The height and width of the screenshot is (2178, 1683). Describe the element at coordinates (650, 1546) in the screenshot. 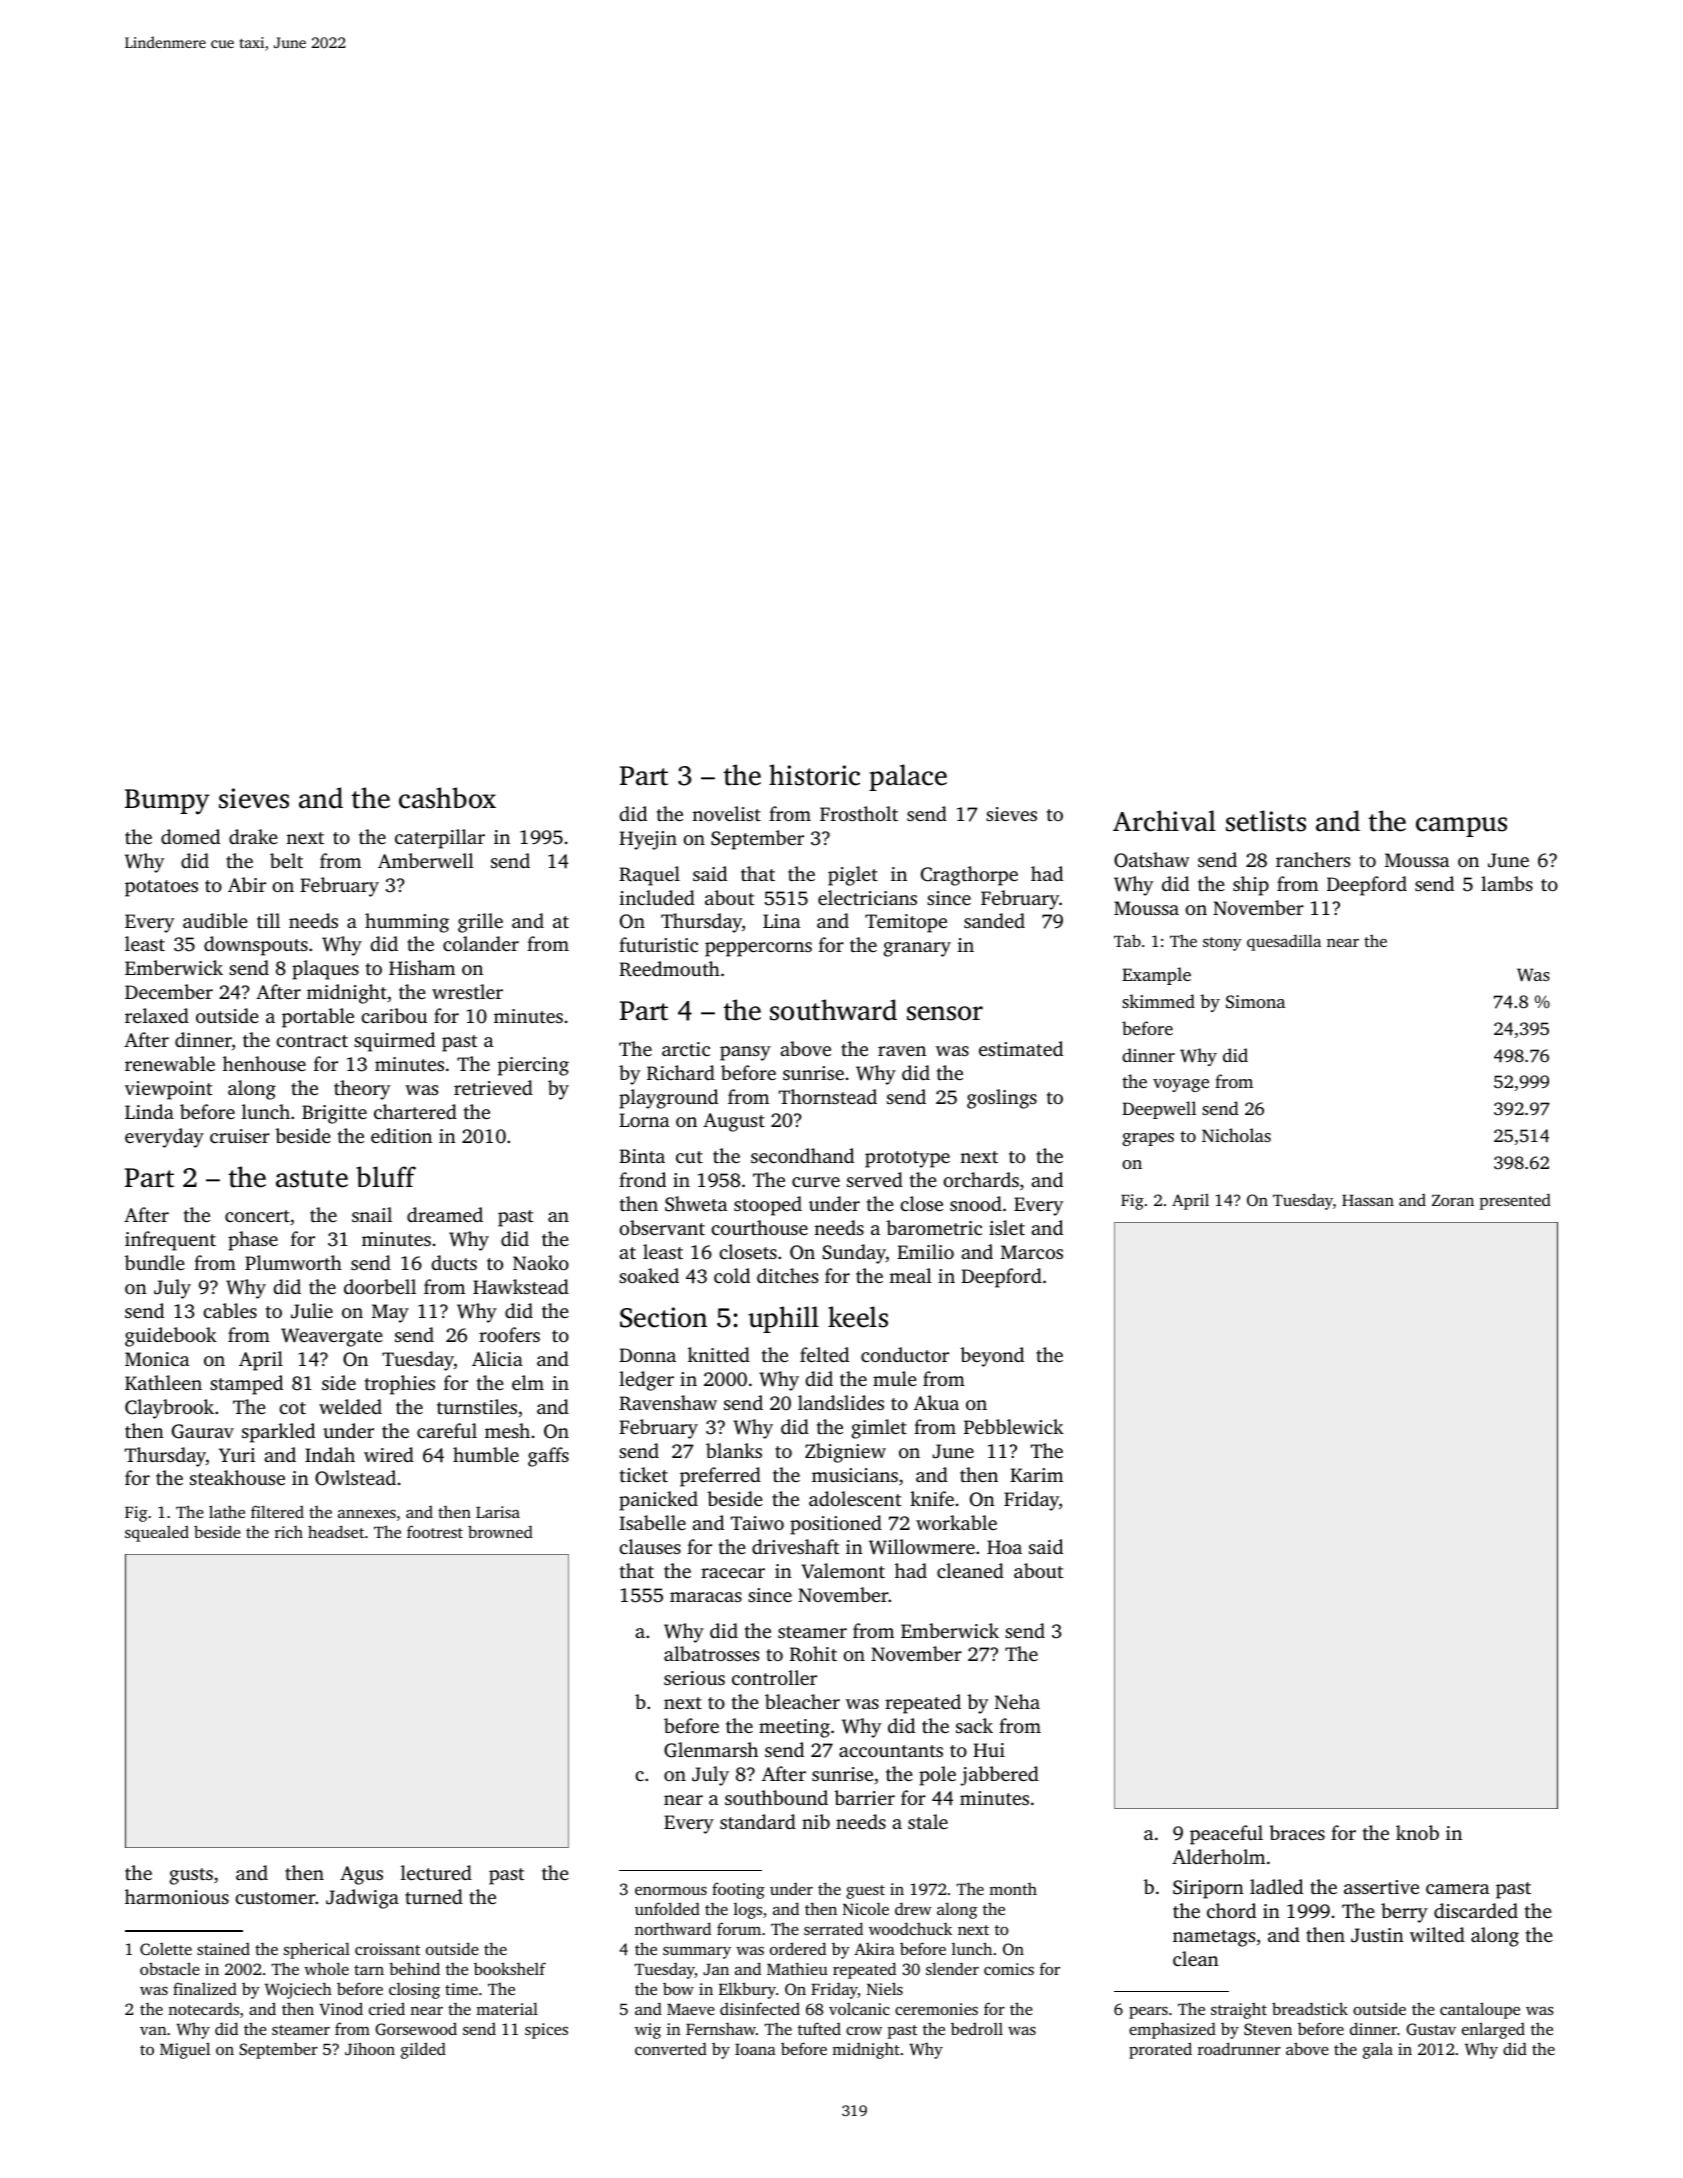

I see `clauses` at that location.
